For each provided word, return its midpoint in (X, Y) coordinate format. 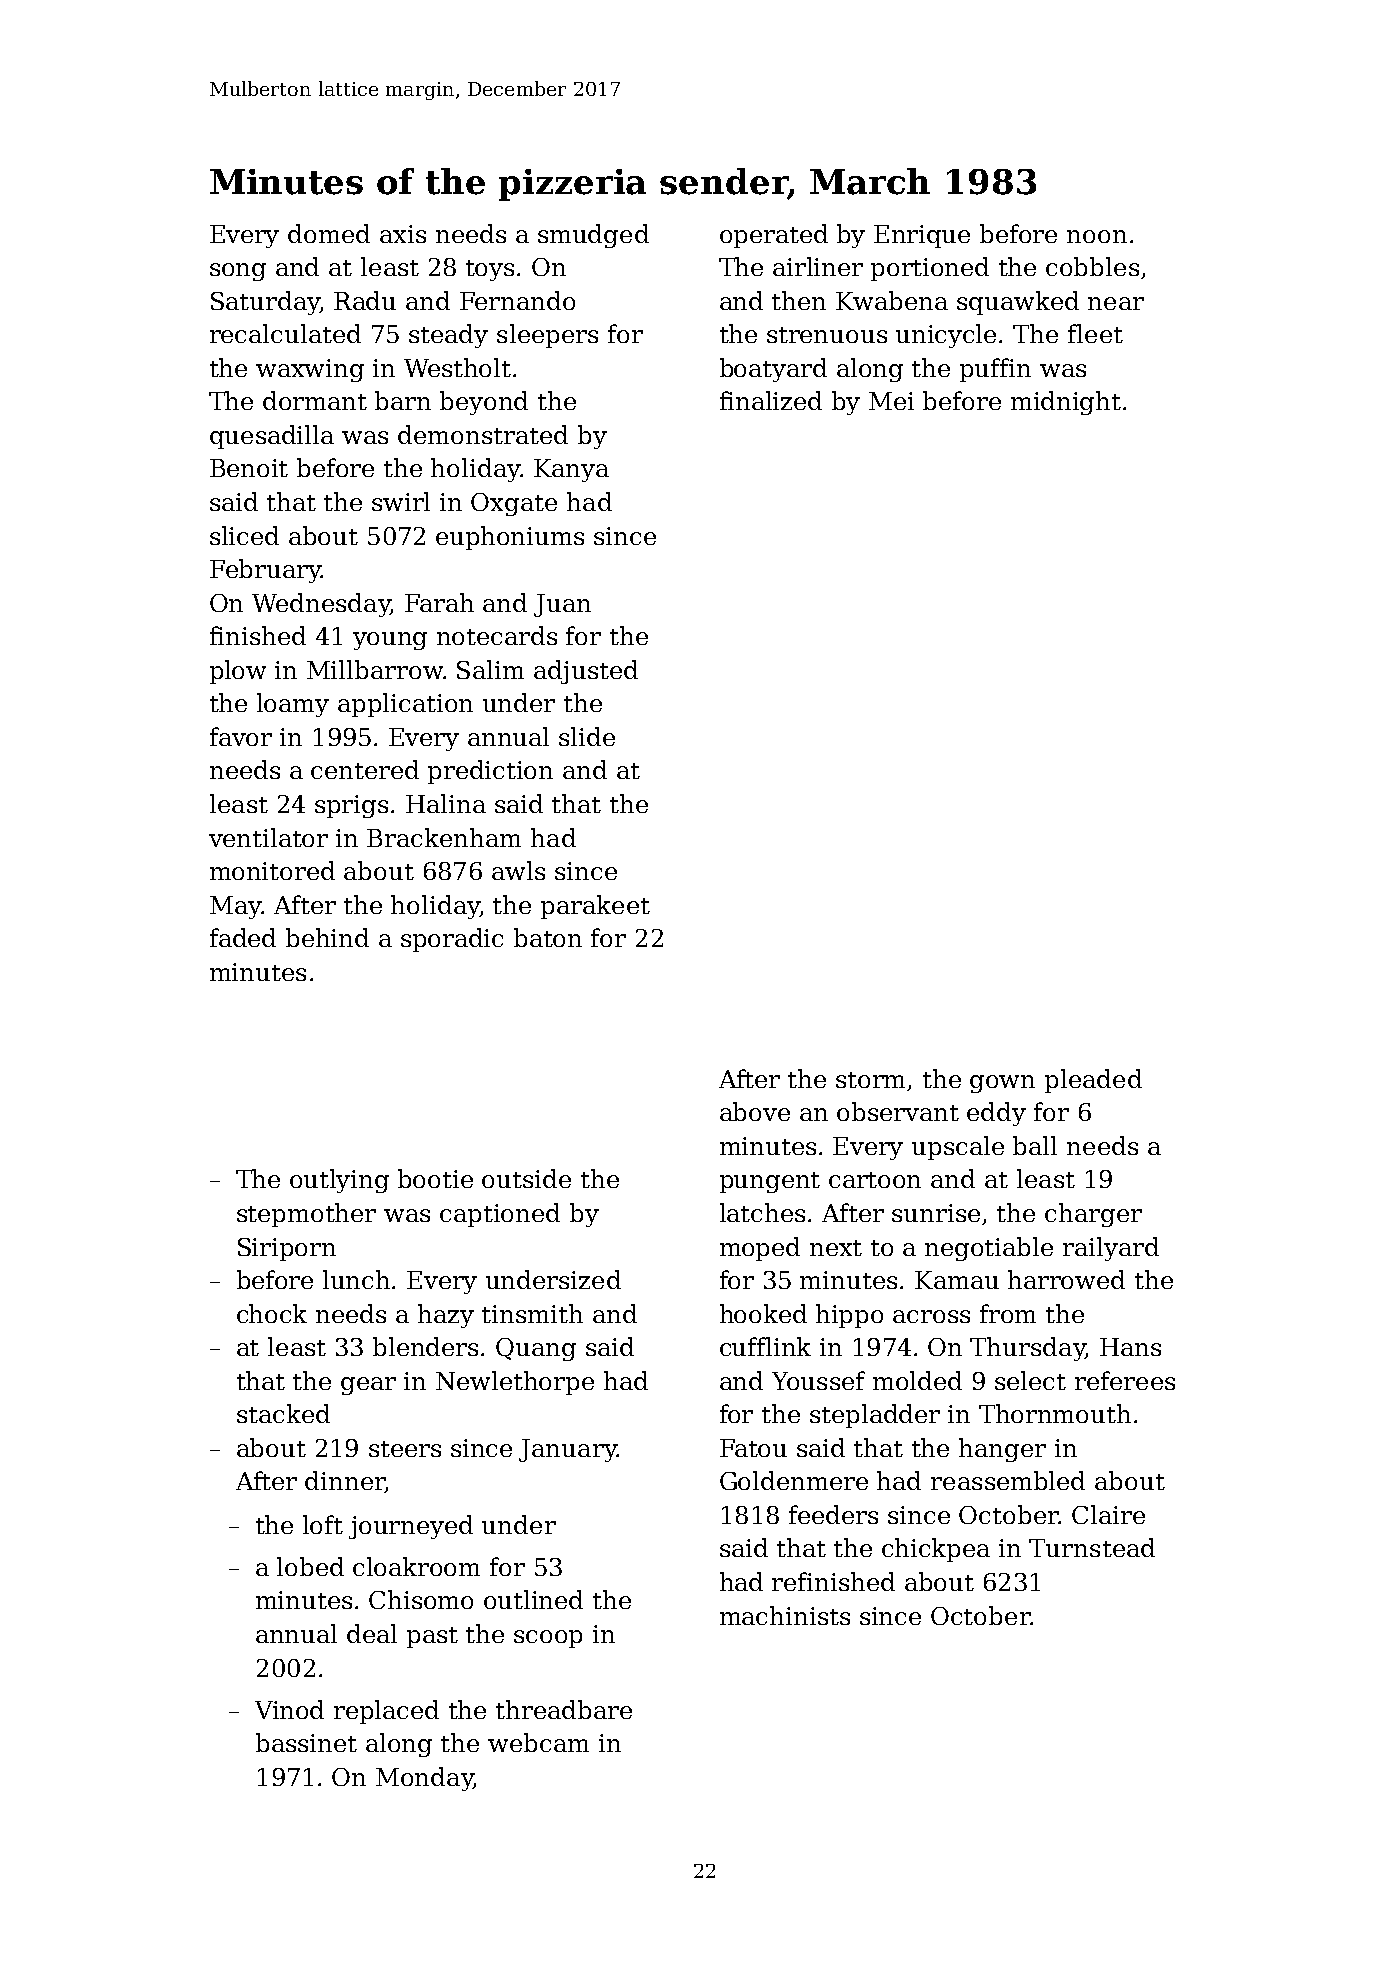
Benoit (249, 468)
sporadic (452, 940)
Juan (562, 605)
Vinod (289, 1709)
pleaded (1093, 1081)
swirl (401, 501)
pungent (770, 1182)
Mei (891, 401)
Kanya (571, 470)
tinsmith (532, 1313)
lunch (356, 1279)
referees (1125, 1380)
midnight (1066, 403)
